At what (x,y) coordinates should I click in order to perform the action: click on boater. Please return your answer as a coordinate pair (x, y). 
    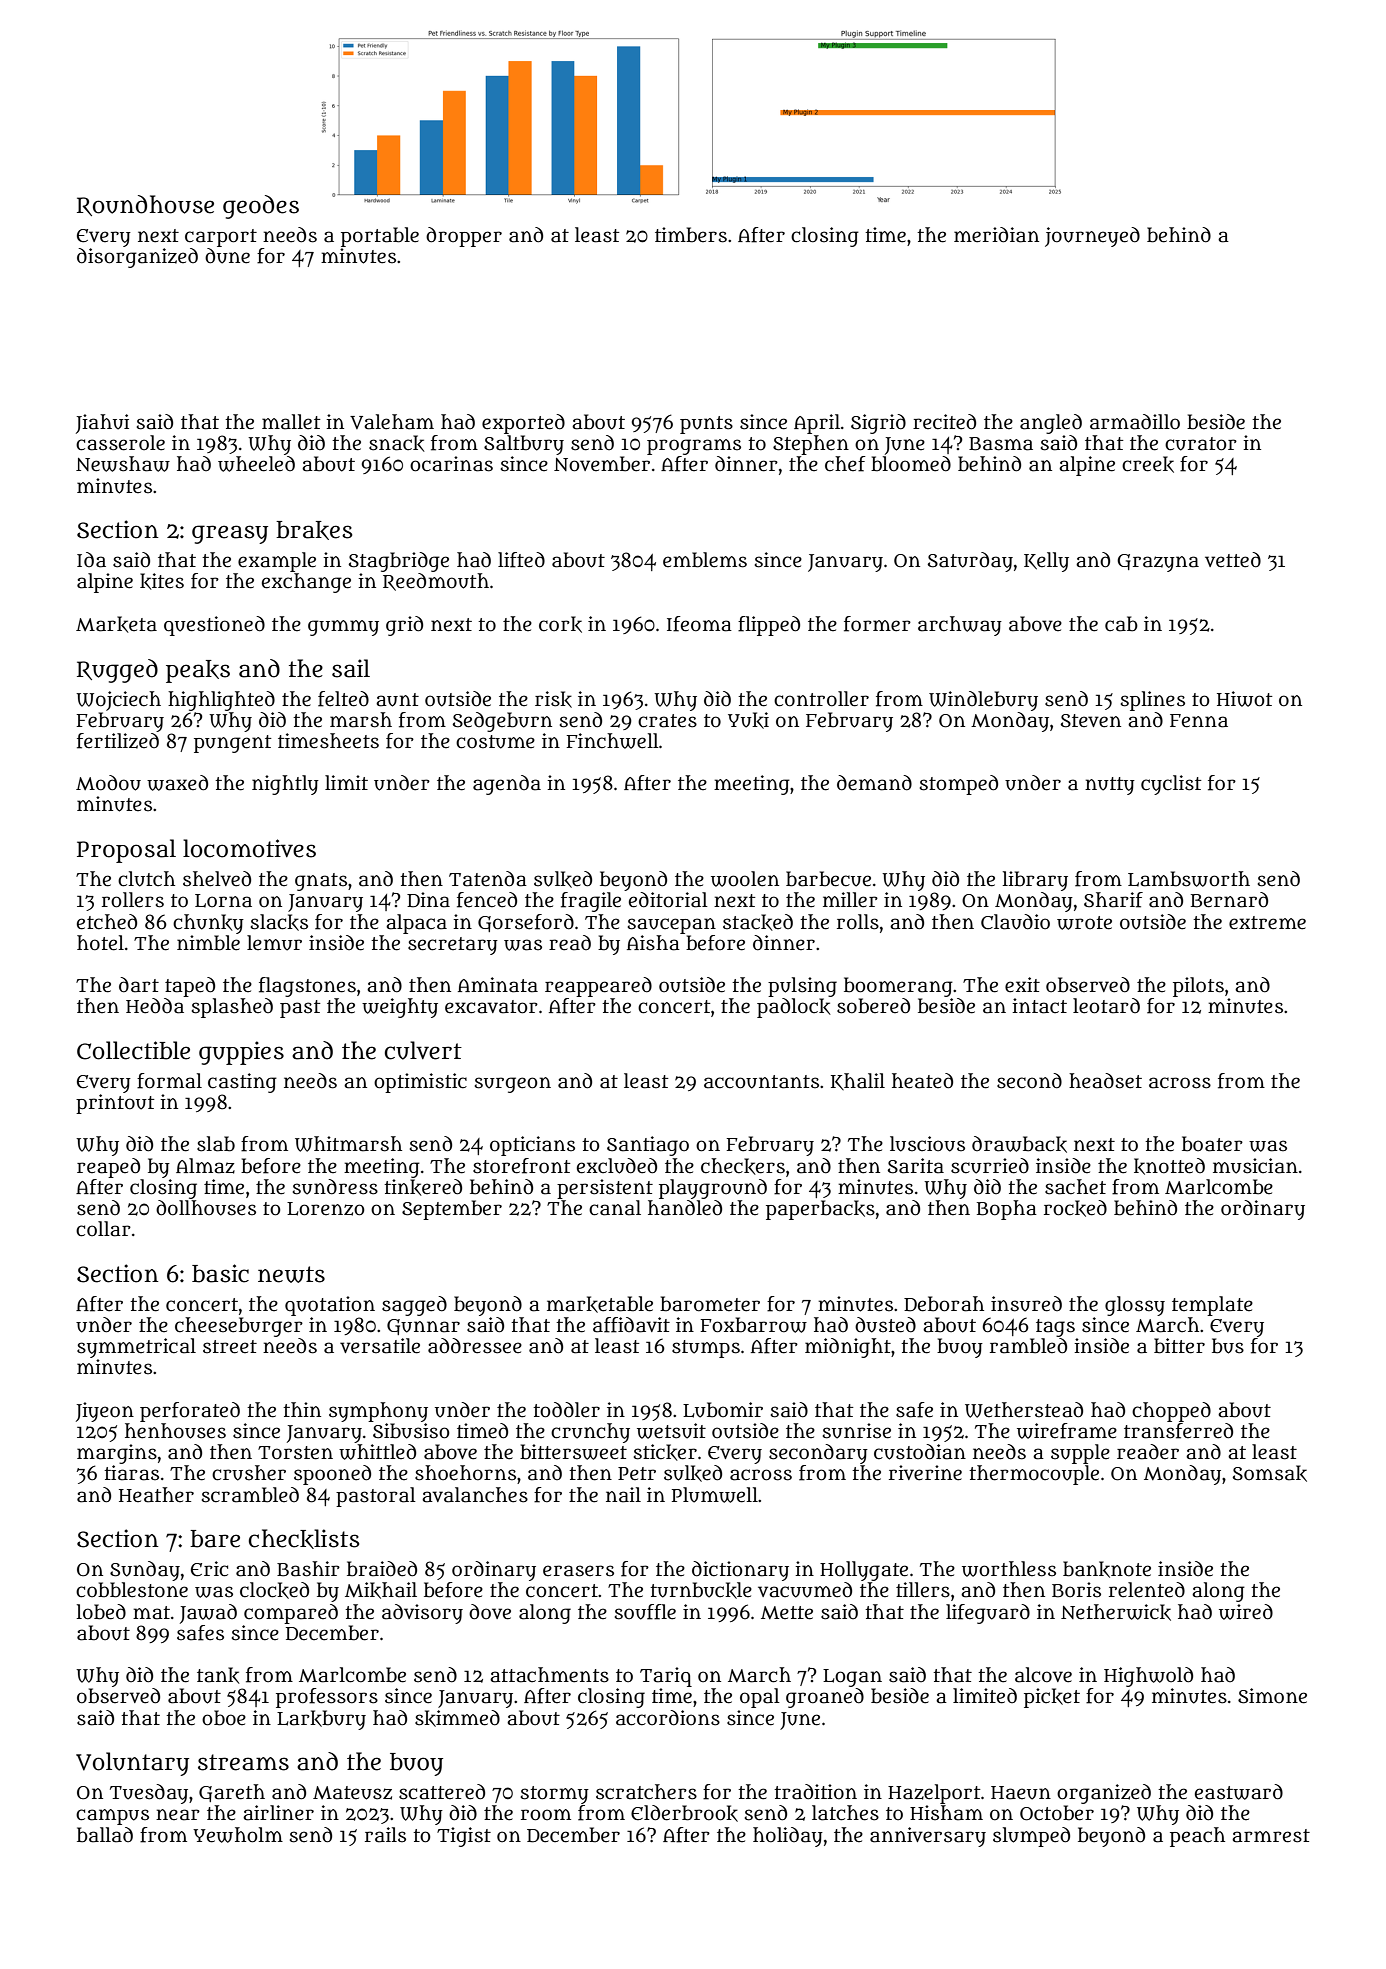
    Looking at the image, I should click on (1212, 1144).
